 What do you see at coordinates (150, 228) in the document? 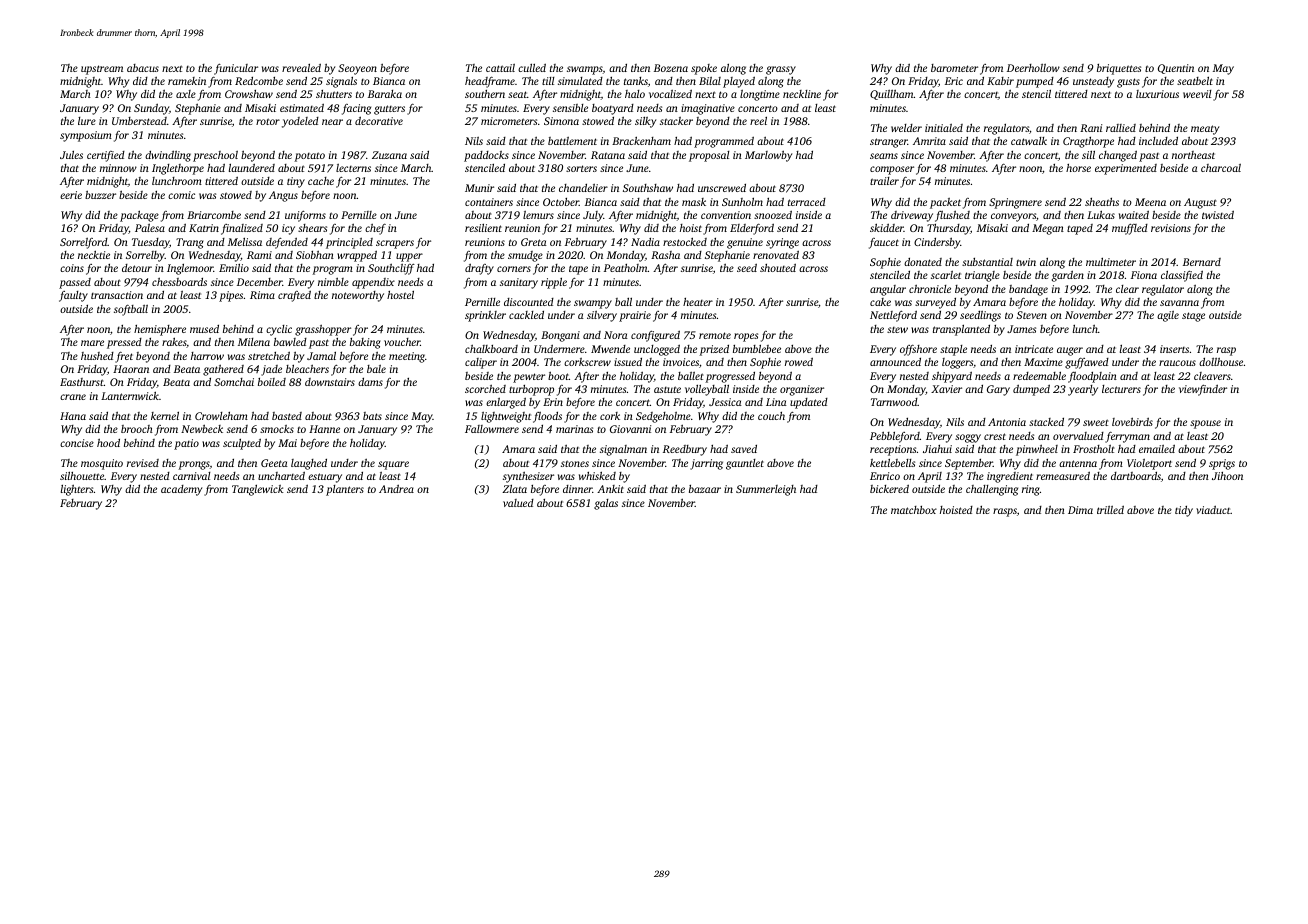
I see `Palesa` at bounding box center [150, 228].
